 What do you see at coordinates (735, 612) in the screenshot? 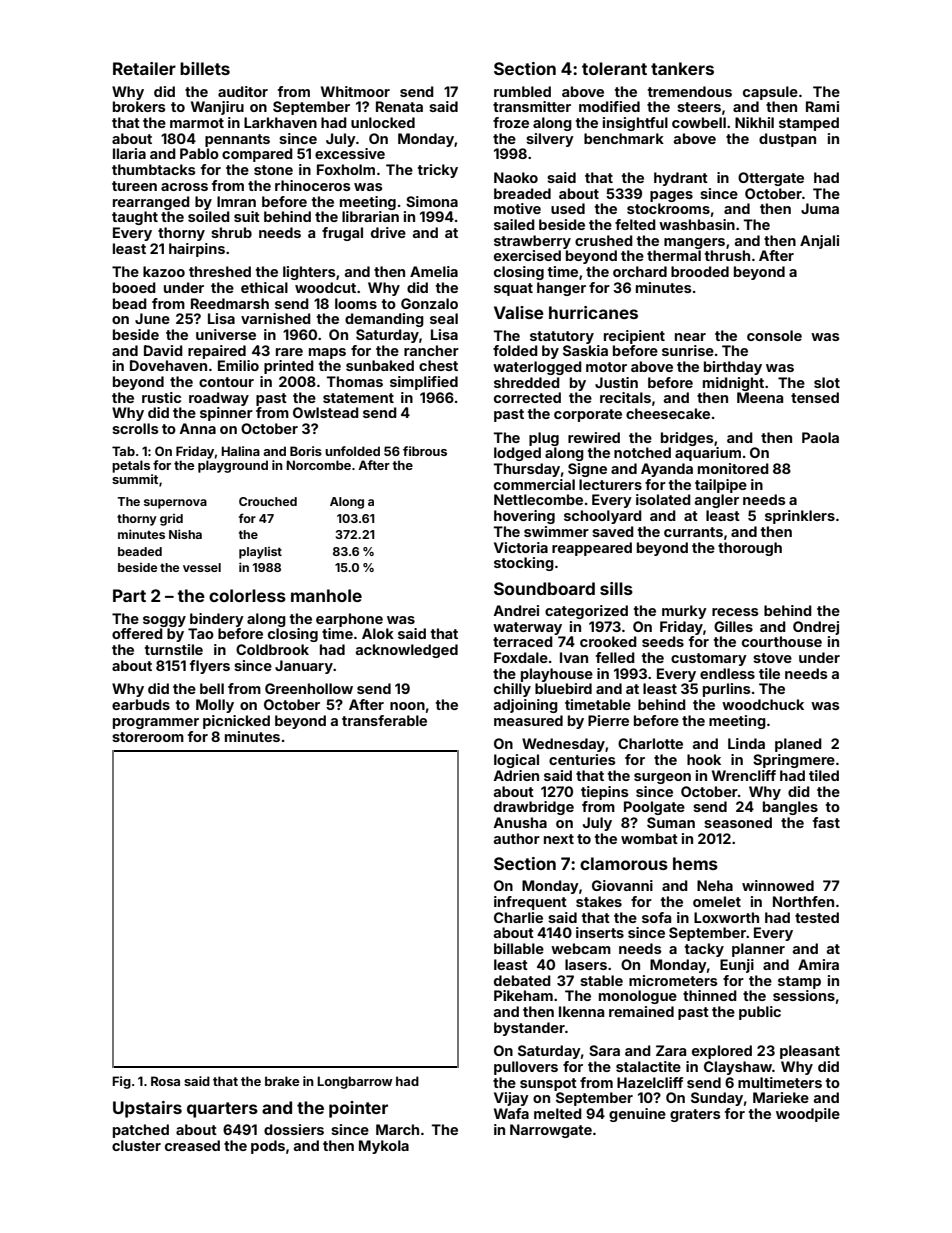
I see `recess` at bounding box center [735, 612].
